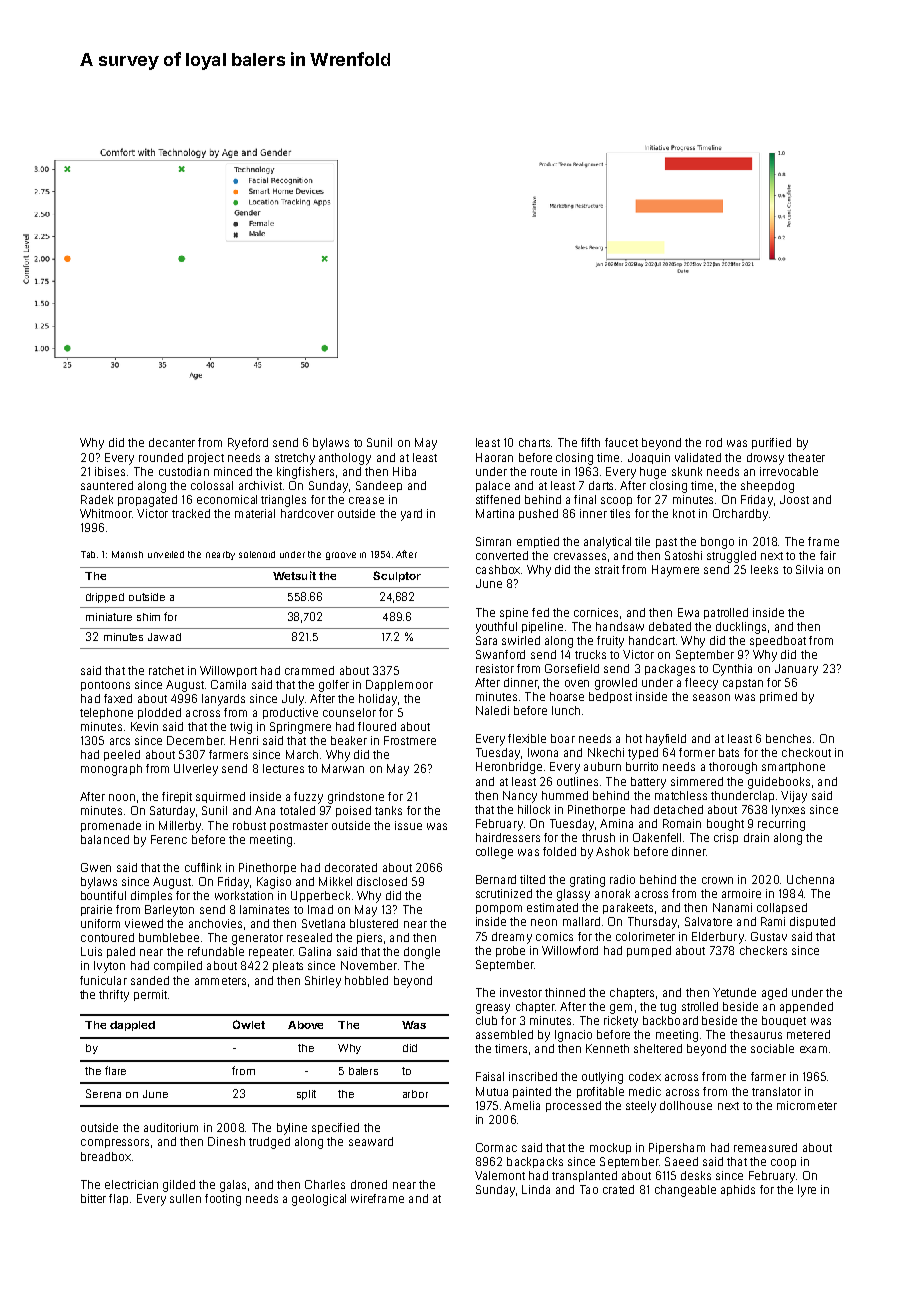  Describe the element at coordinates (109, 617) in the document. I see `miniature` at that location.
